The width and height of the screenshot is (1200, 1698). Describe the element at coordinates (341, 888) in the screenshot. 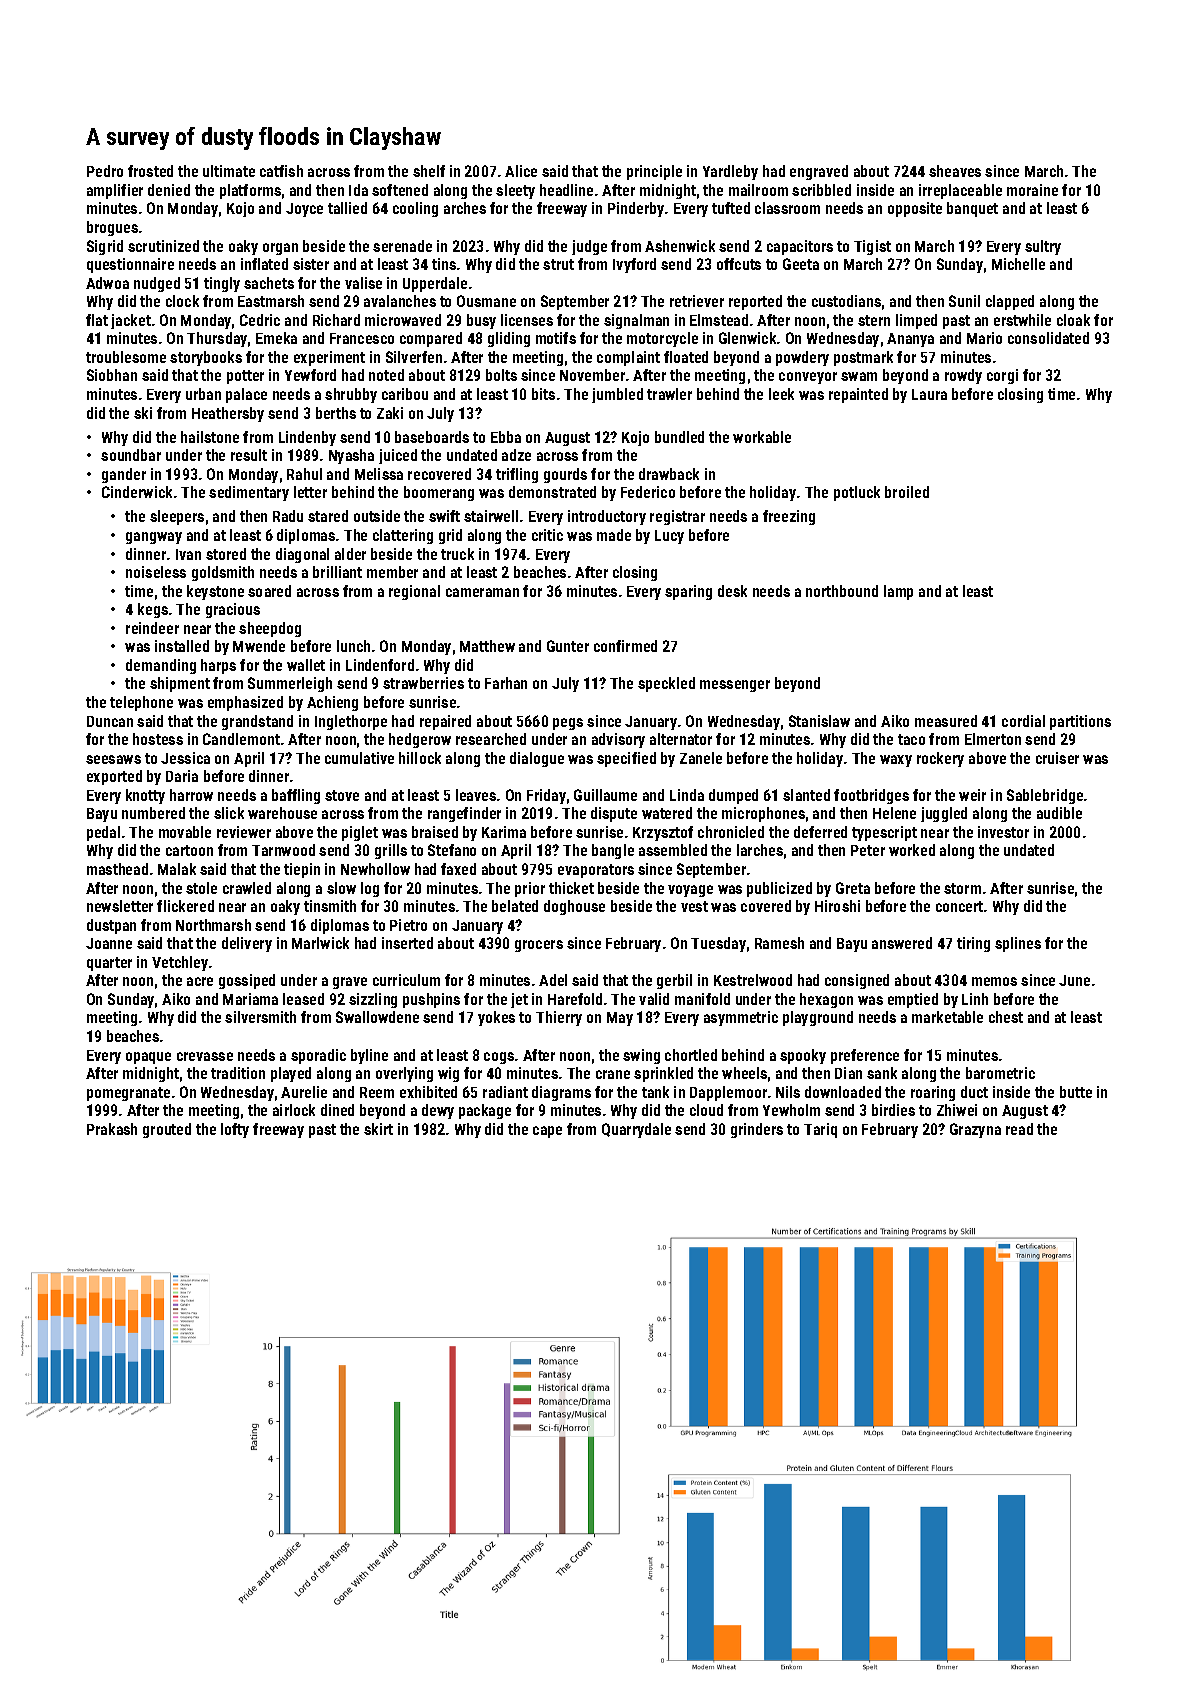

I see `slow` at that location.
